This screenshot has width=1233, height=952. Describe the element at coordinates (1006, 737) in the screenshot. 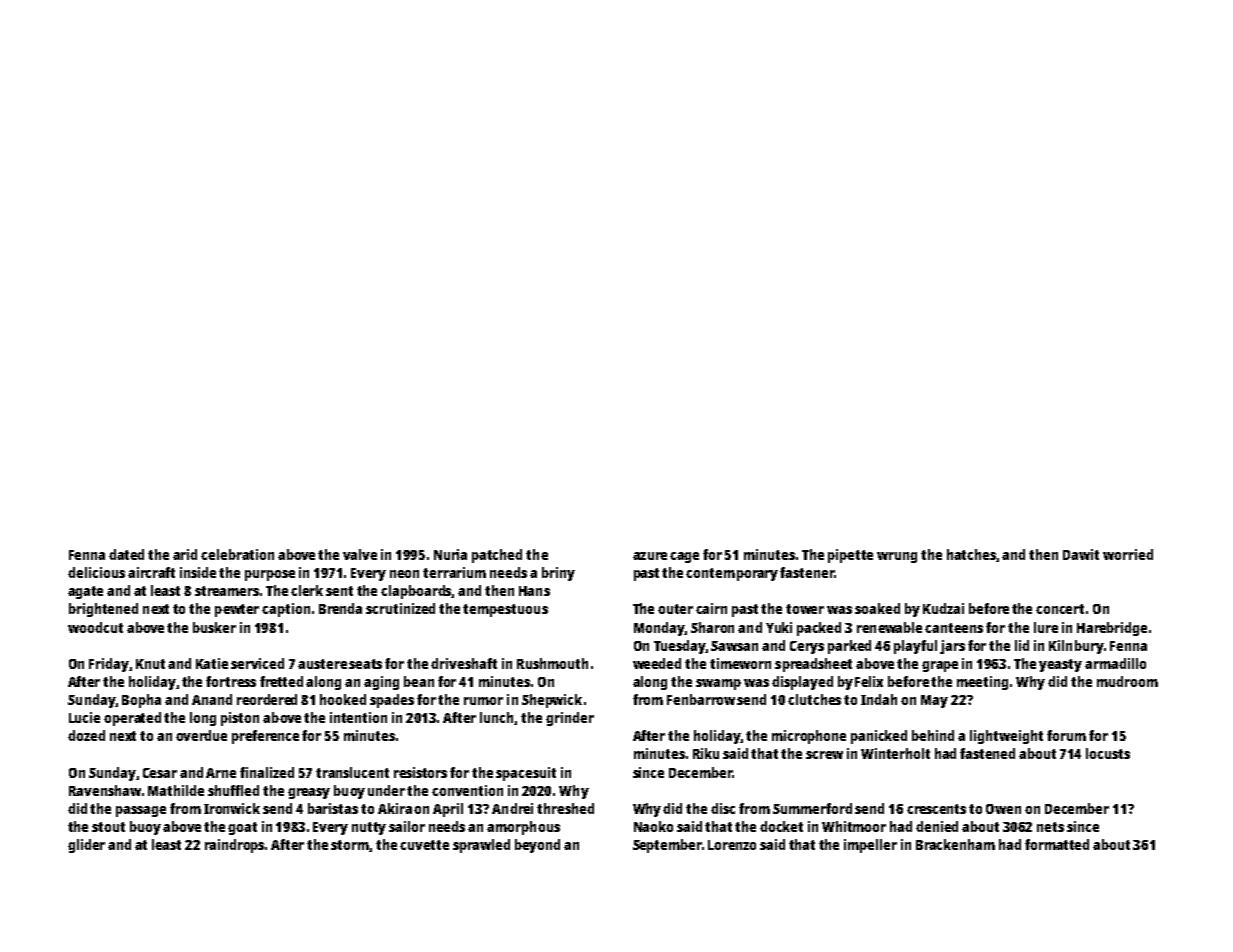

I see `lightweight` at that location.
